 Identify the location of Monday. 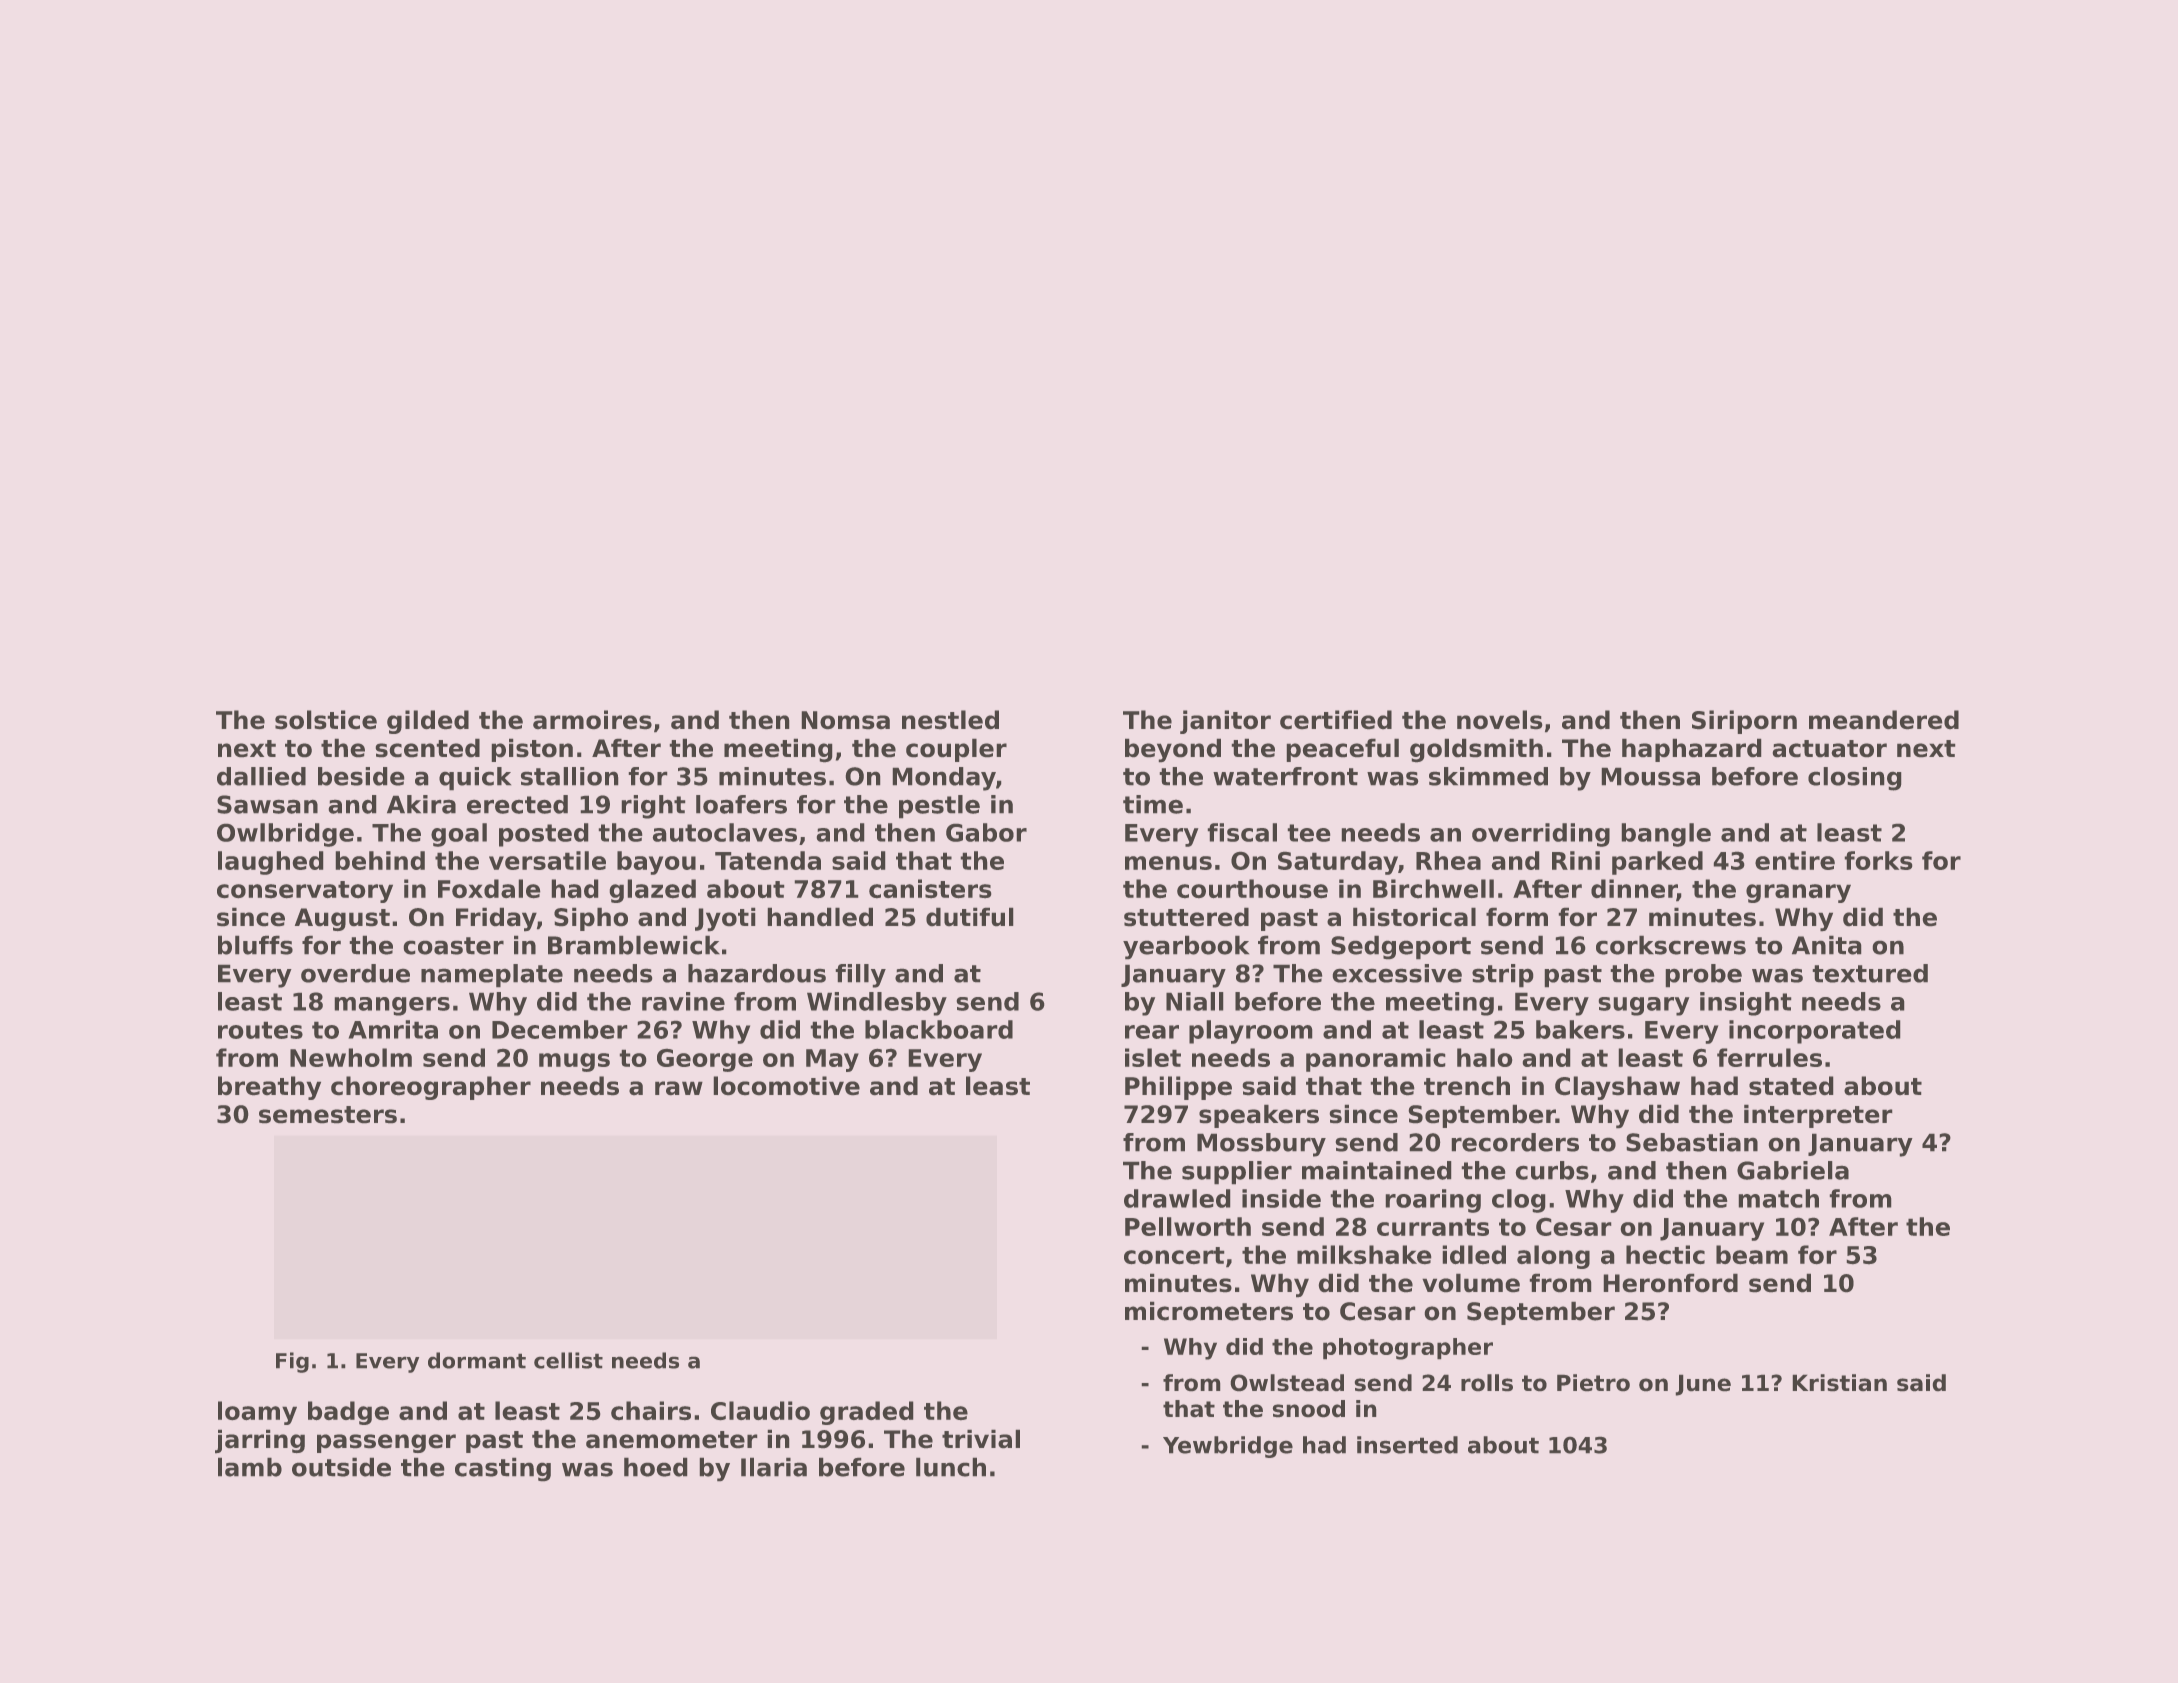
(944, 779).
